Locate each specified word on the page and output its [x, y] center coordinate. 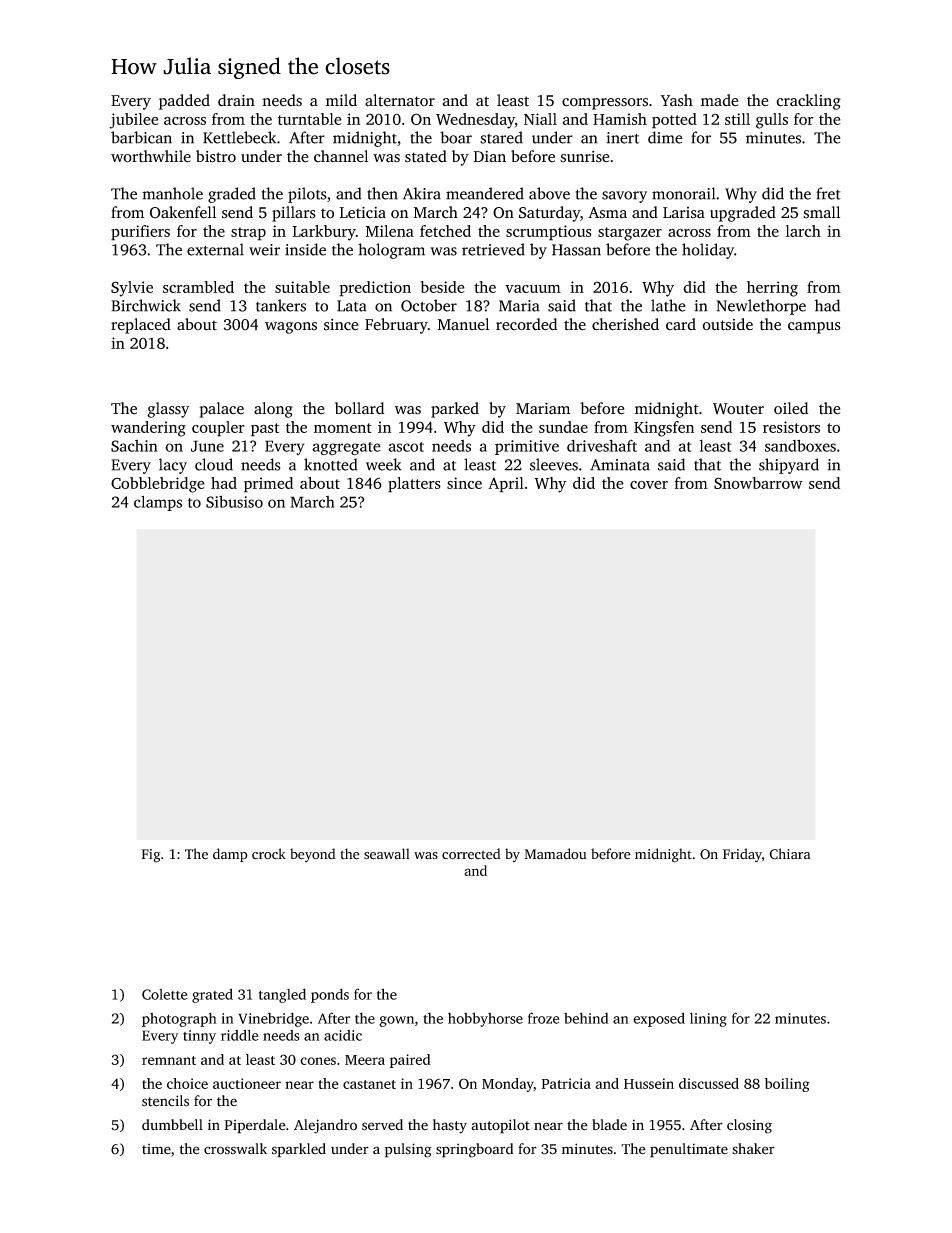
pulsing [408, 1150]
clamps [158, 503]
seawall [387, 854]
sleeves [554, 464]
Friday [742, 855]
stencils [165, 1101]
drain [236, 100]
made [719, 100]
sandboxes [800, 445]
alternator [400, 100]
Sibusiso [234, 501]
